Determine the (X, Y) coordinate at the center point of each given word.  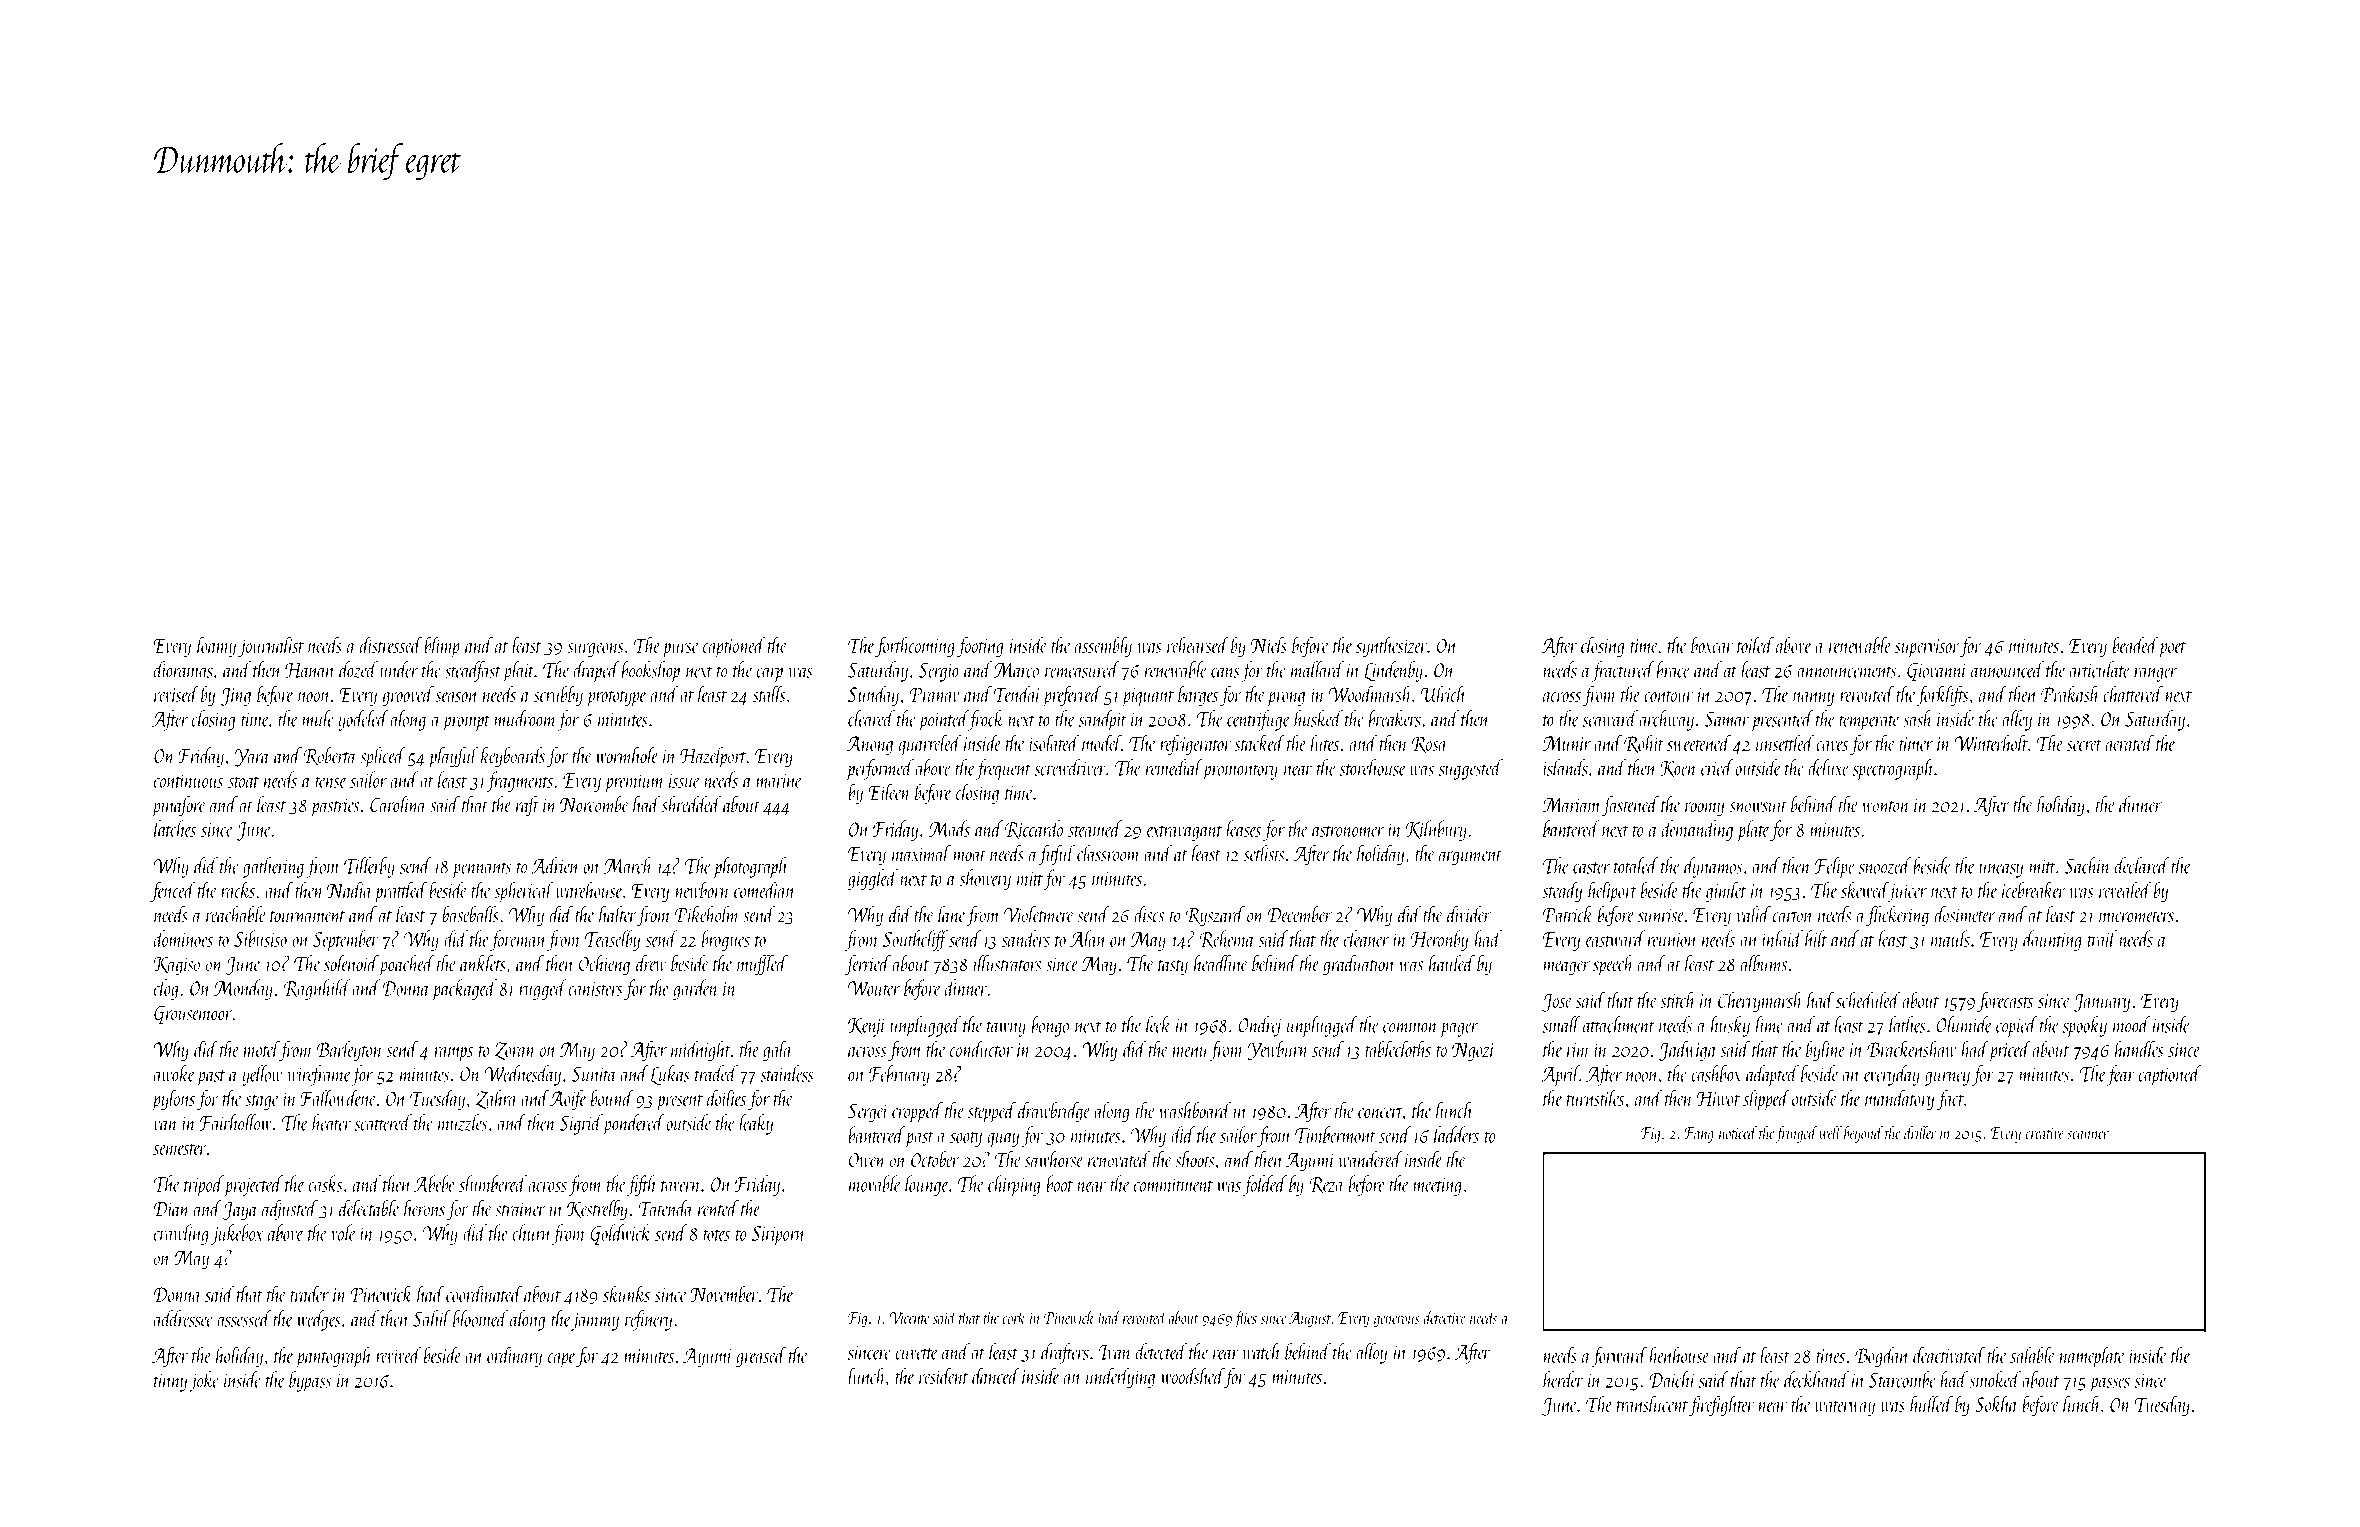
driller (1920, 1132)
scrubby (558, 695)
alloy (1371, 1353)
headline (1220, 963)
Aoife (568, 1099)
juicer (1908, 893)
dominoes (183, 938)
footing (980, 646)
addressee (184, 1318)
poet (2172, 650)
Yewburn (1278, 1050)
